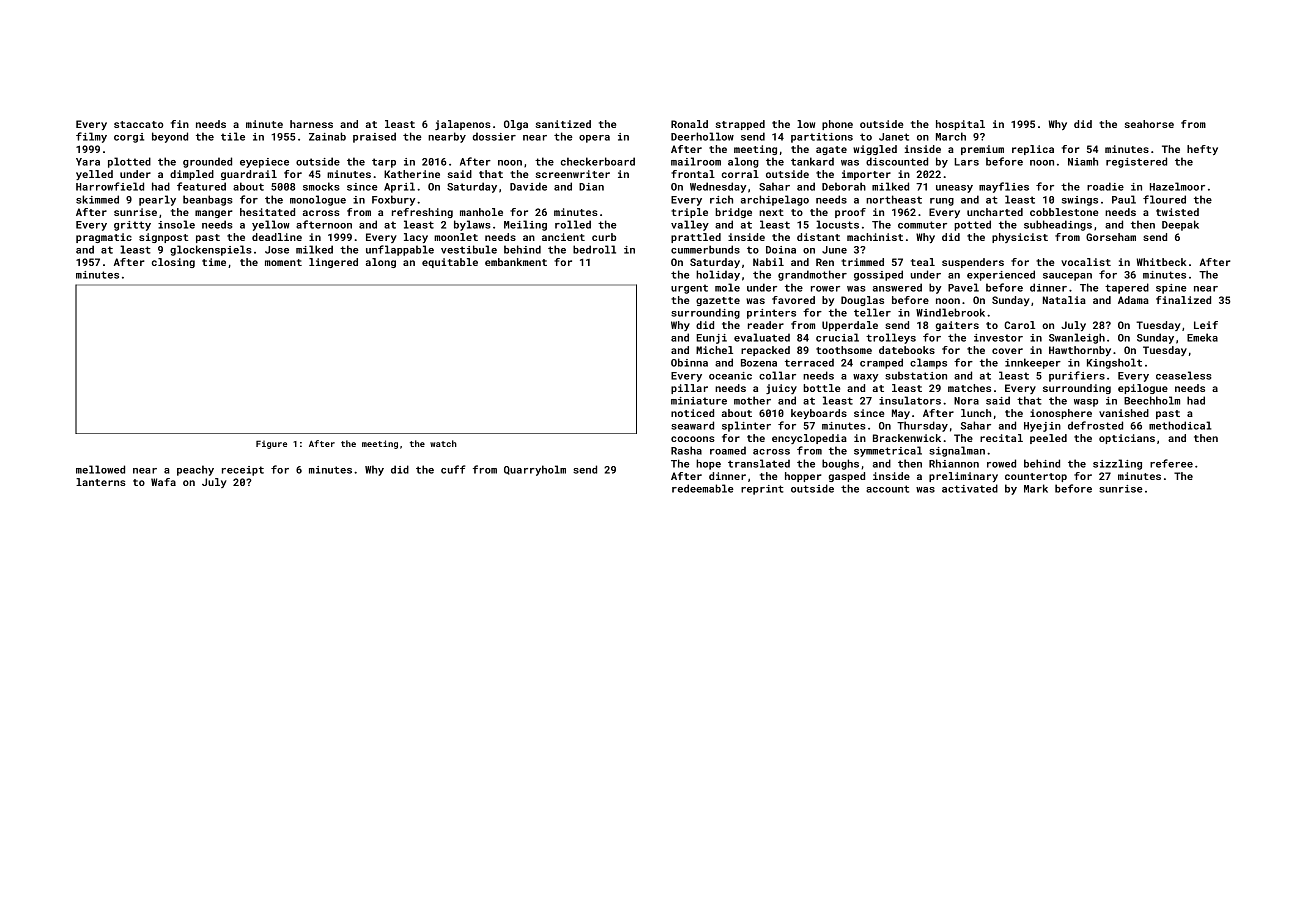 The image size is (1308, 924). Describe the element at coordinates (960, 125) in the document. I see `hospital` at that location.
